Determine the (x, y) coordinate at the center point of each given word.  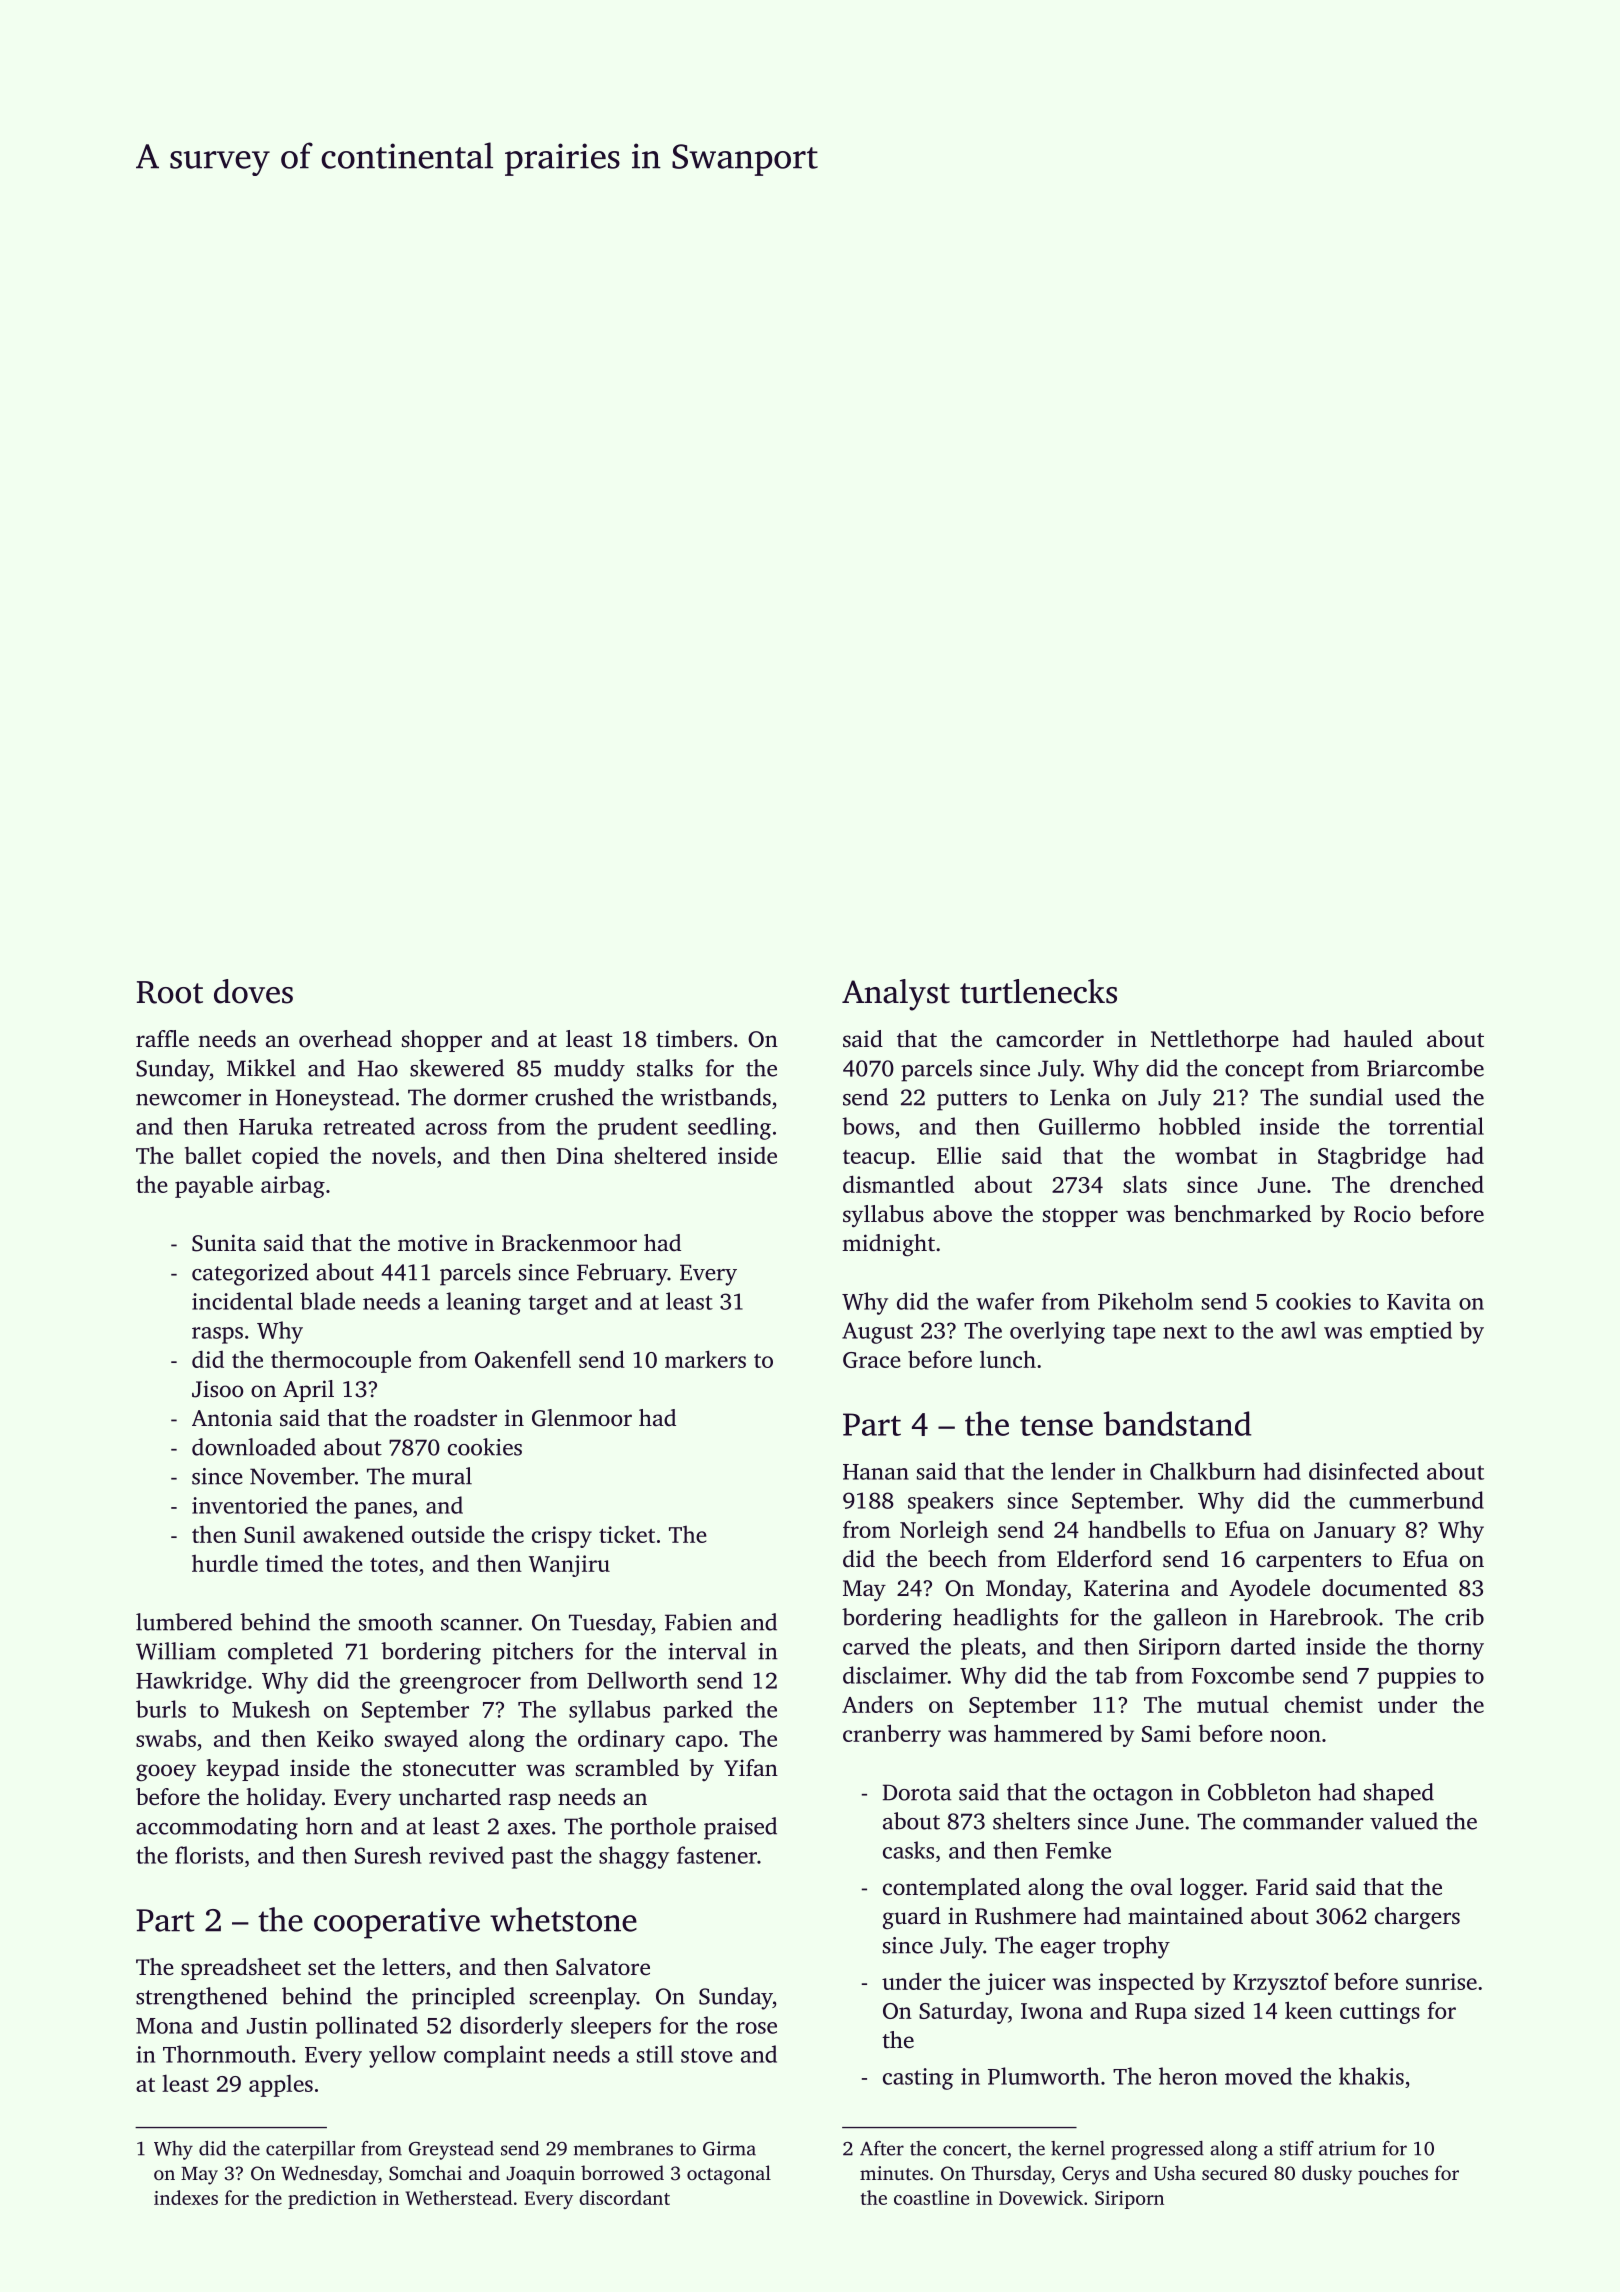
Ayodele (1269, 1590)
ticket (627, 1534)
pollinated (367, 2027)
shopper (442, 1041)
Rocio (1382, 1214)
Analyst (896, 995)
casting (918, 2079)
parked (698, 1711)
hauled (1378, 1039)
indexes (186, 2197)
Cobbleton (1259, 1792)
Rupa (1161, 2013)
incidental (242, 1301)
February (622, 1274)
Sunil (269, 1534)
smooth (396, 1622)
